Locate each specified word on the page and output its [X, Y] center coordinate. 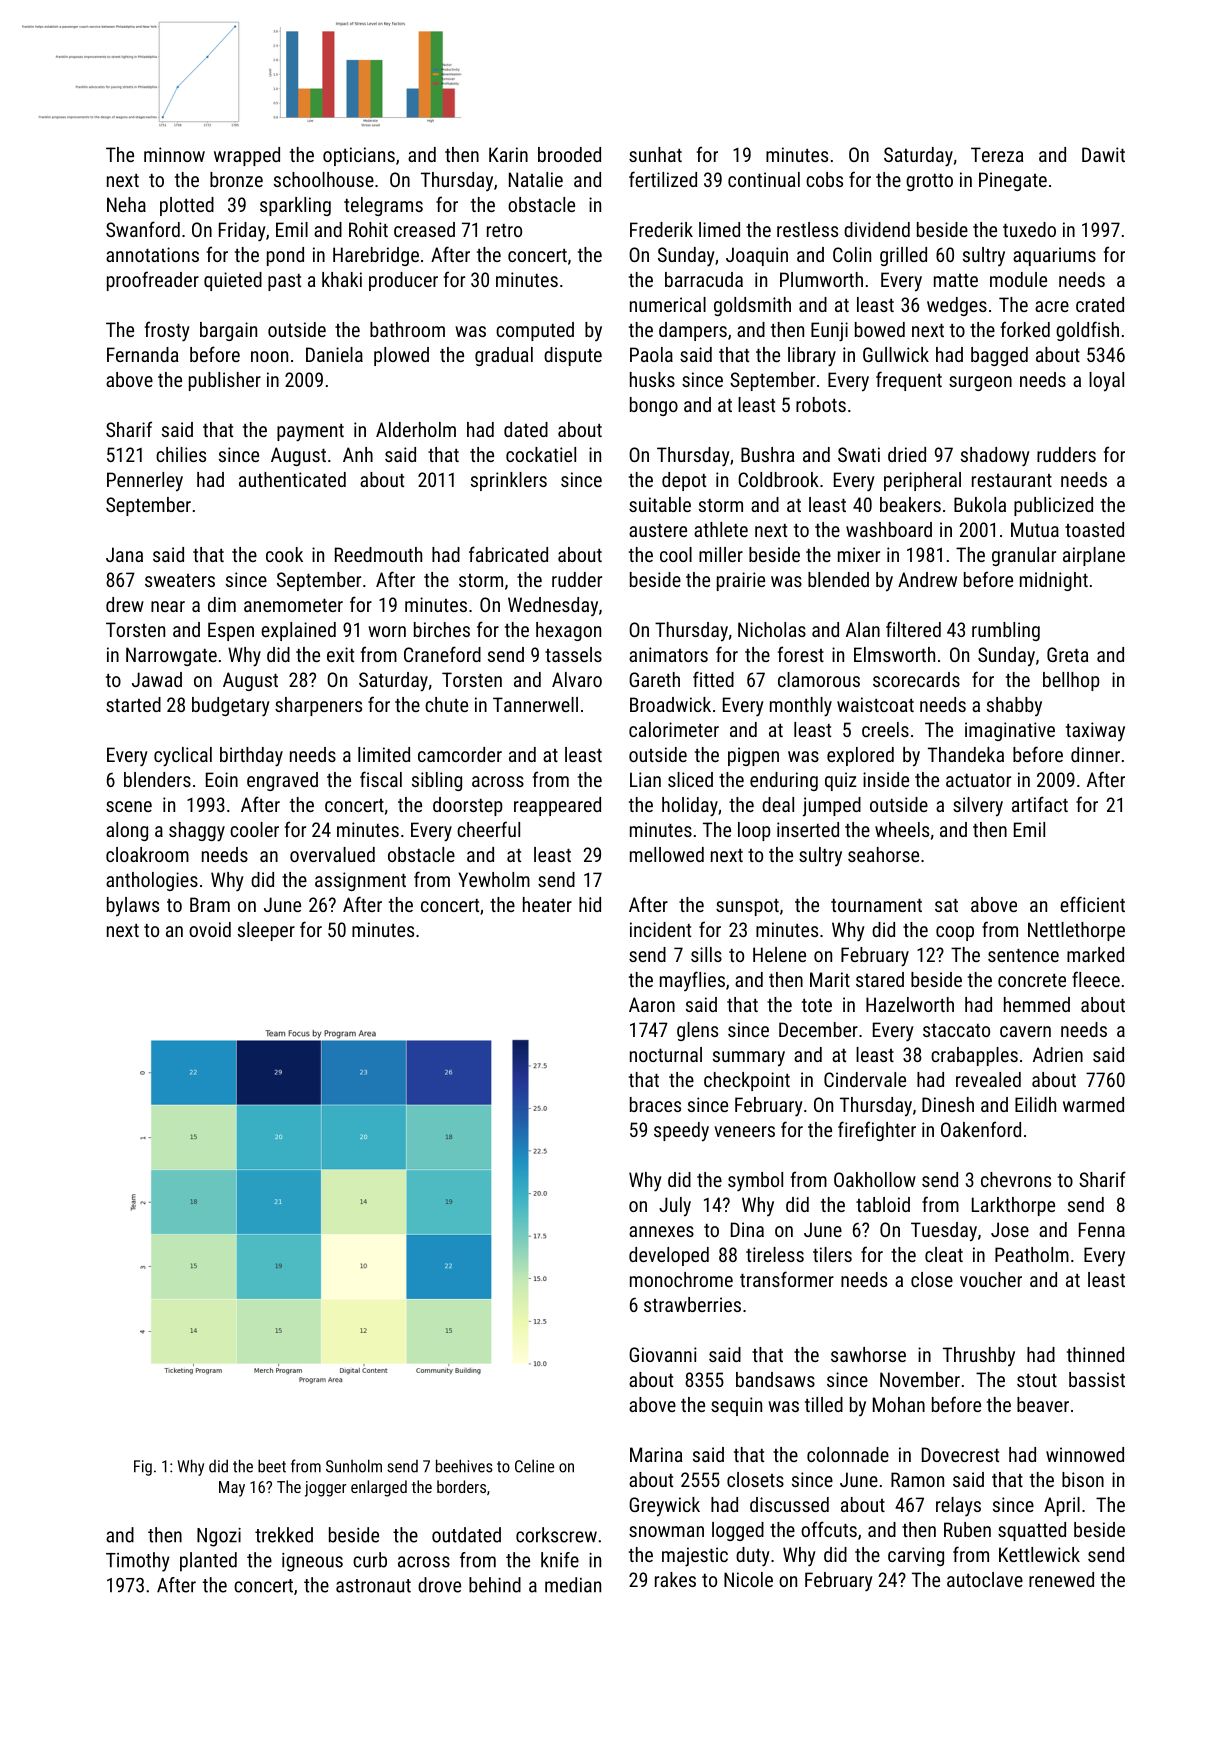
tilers [832, 1254]
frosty [167, 331]
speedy [681, 1132]
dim [222, 604]
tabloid [883, 1204]
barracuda [704, 279]
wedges [957, 306]
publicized [1053, 506]
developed [669, 1256]
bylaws [133, 906]
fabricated [508, 554]
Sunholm [354, 1466]
